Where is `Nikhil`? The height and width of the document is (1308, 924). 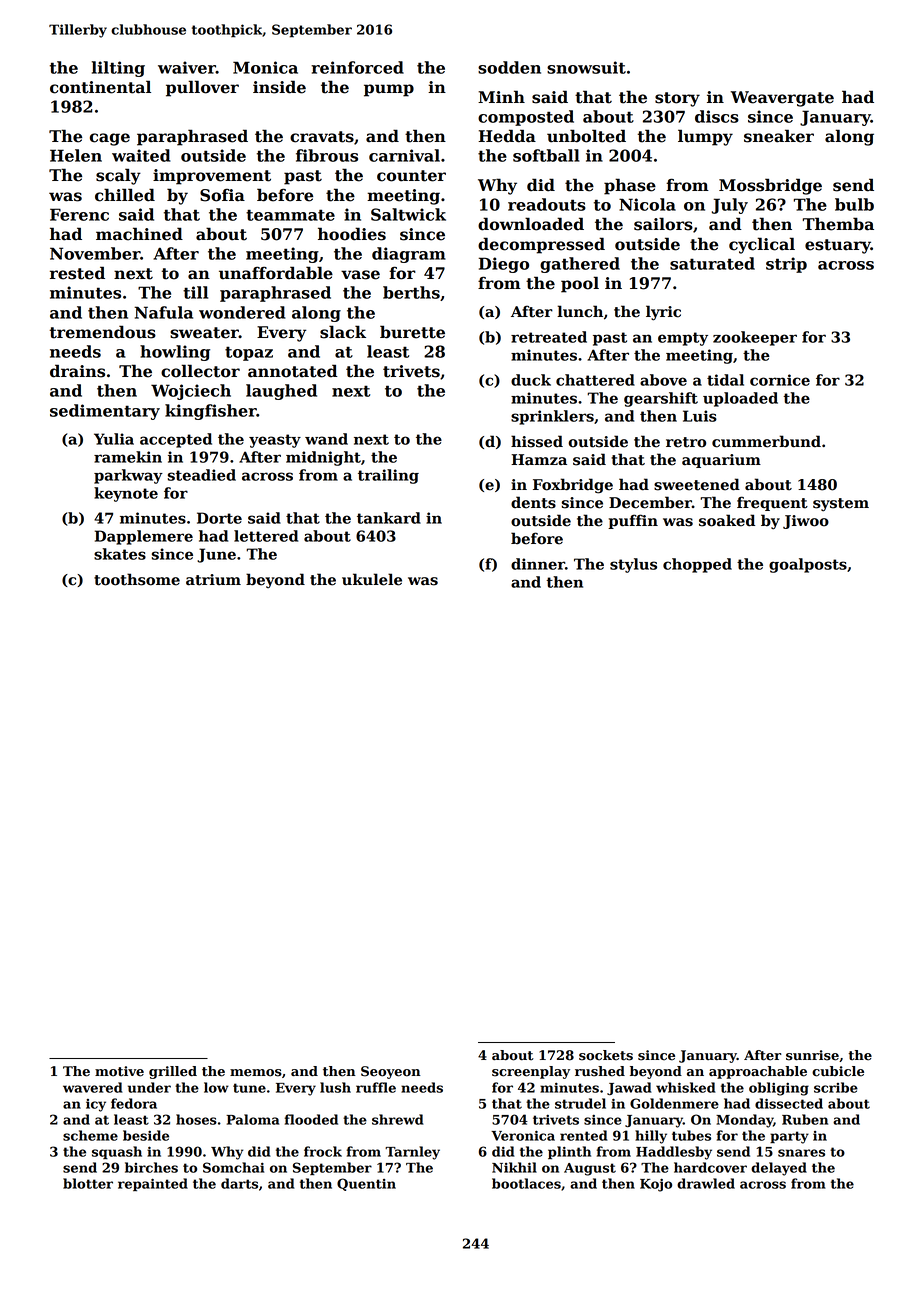
Nikhil is located at coordinates (514, 1167).
